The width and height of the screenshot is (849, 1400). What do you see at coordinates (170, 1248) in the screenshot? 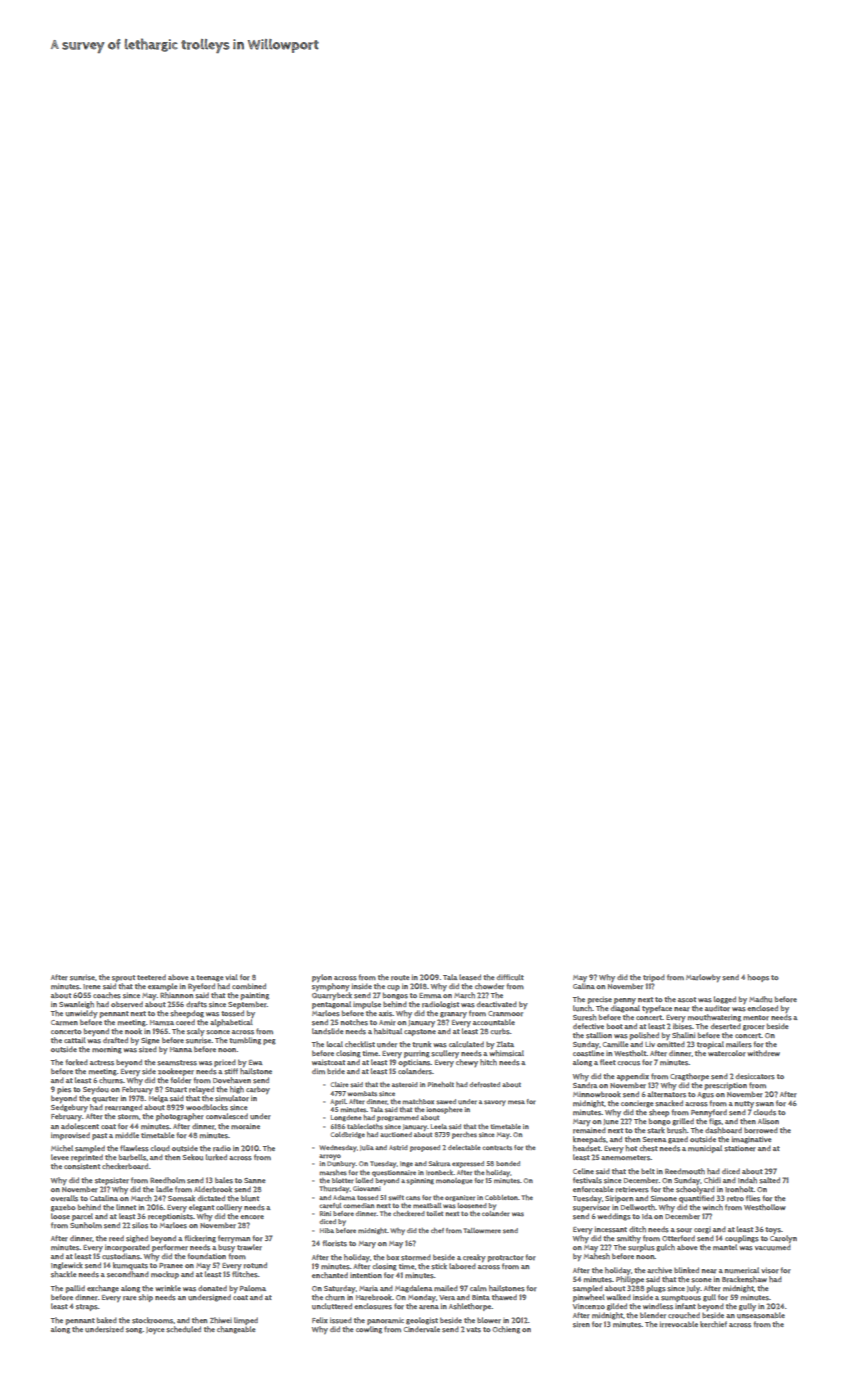
I see `performer` at bounding box center [170, 1248].
